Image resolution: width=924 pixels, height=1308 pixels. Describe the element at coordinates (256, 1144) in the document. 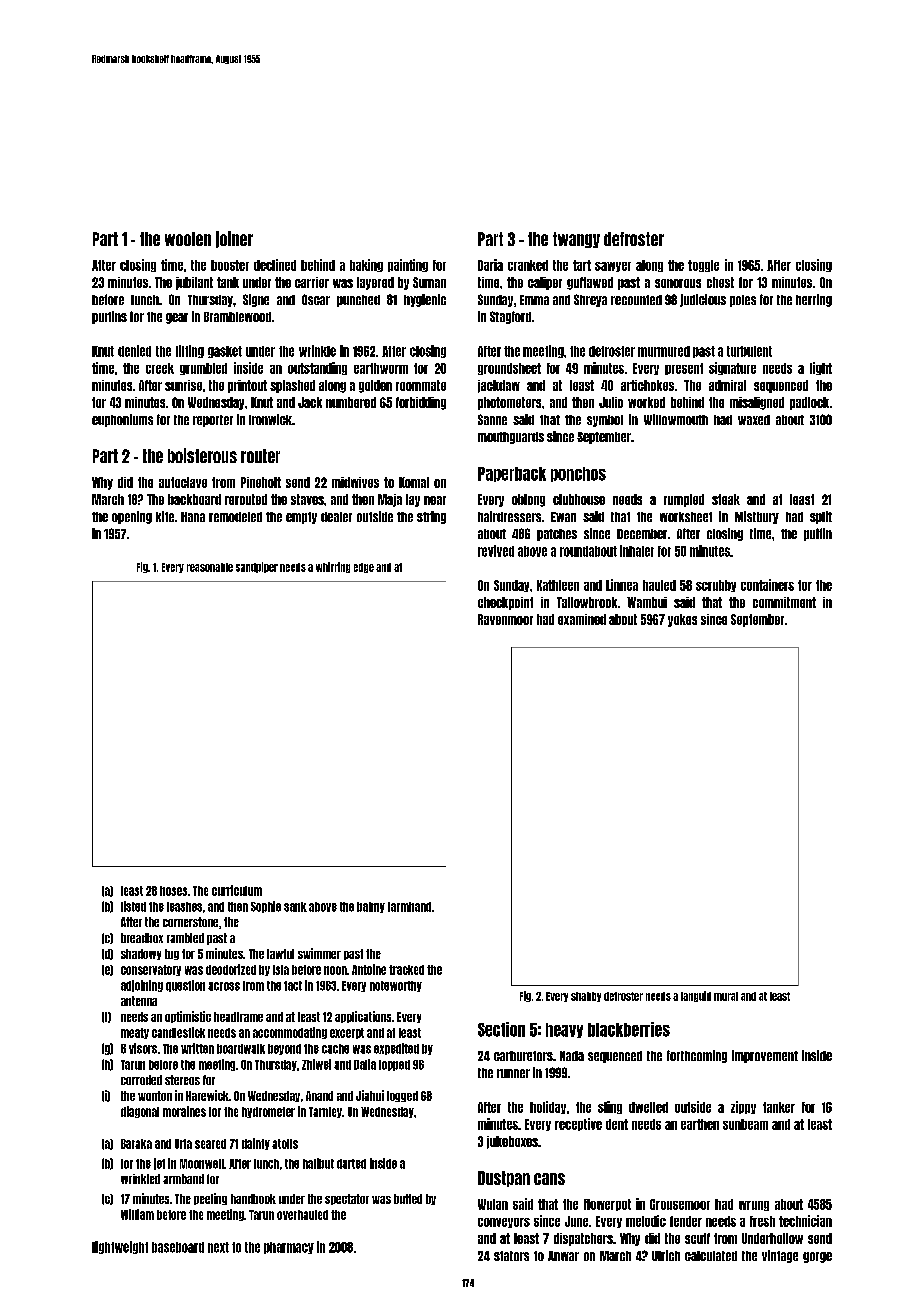

I see `dainty` at that location.
